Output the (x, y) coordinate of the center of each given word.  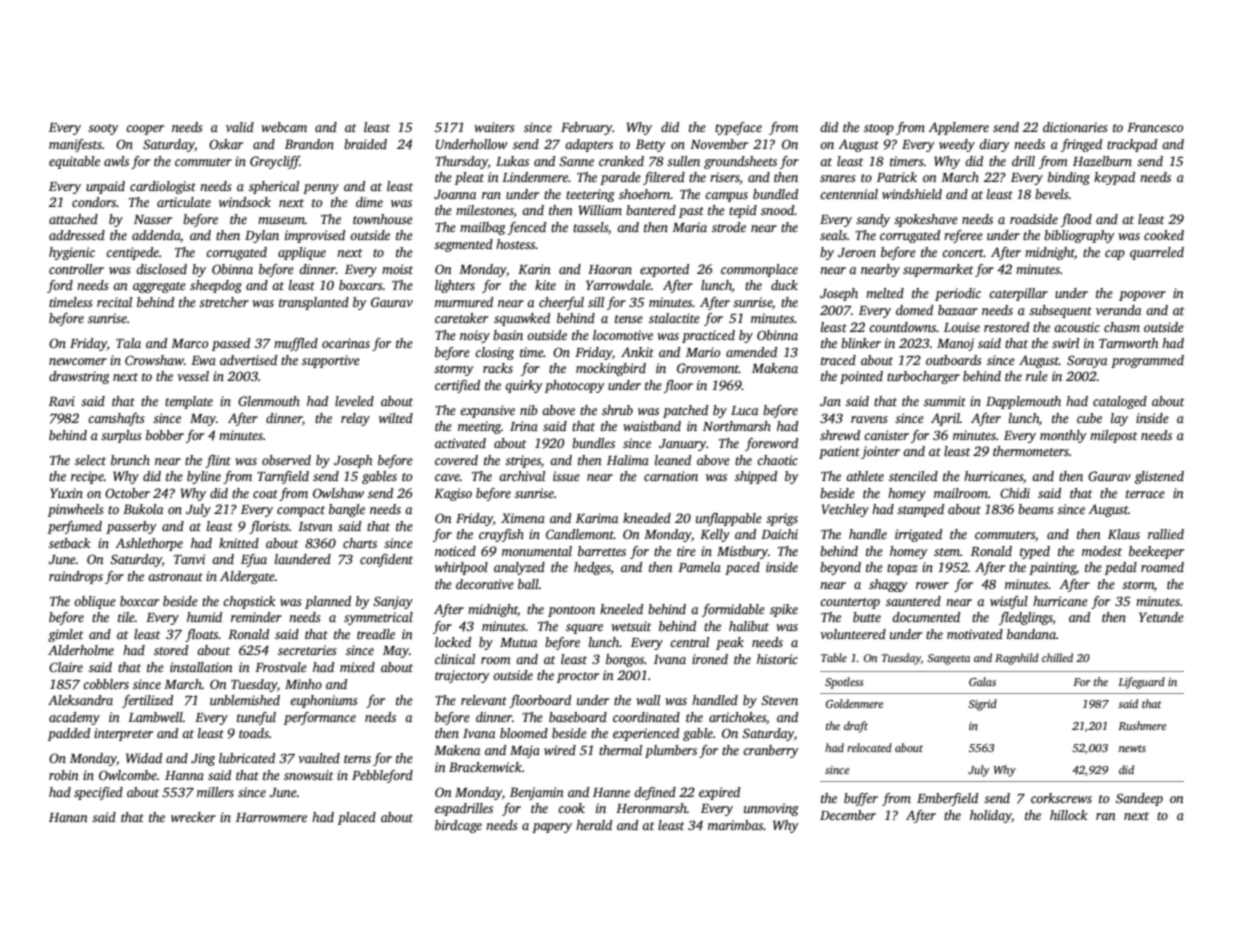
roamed (1162, 567)
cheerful (561, 303)
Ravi (62, 401)
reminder (256, 617)
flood (1076, 220)
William (600, 210)
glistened (1159, 477)
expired (719, 793)
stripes (523, 461)
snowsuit (308, 775)
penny (321, 189)
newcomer (78, 361)
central (689, 642)
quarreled (1157, 253)
